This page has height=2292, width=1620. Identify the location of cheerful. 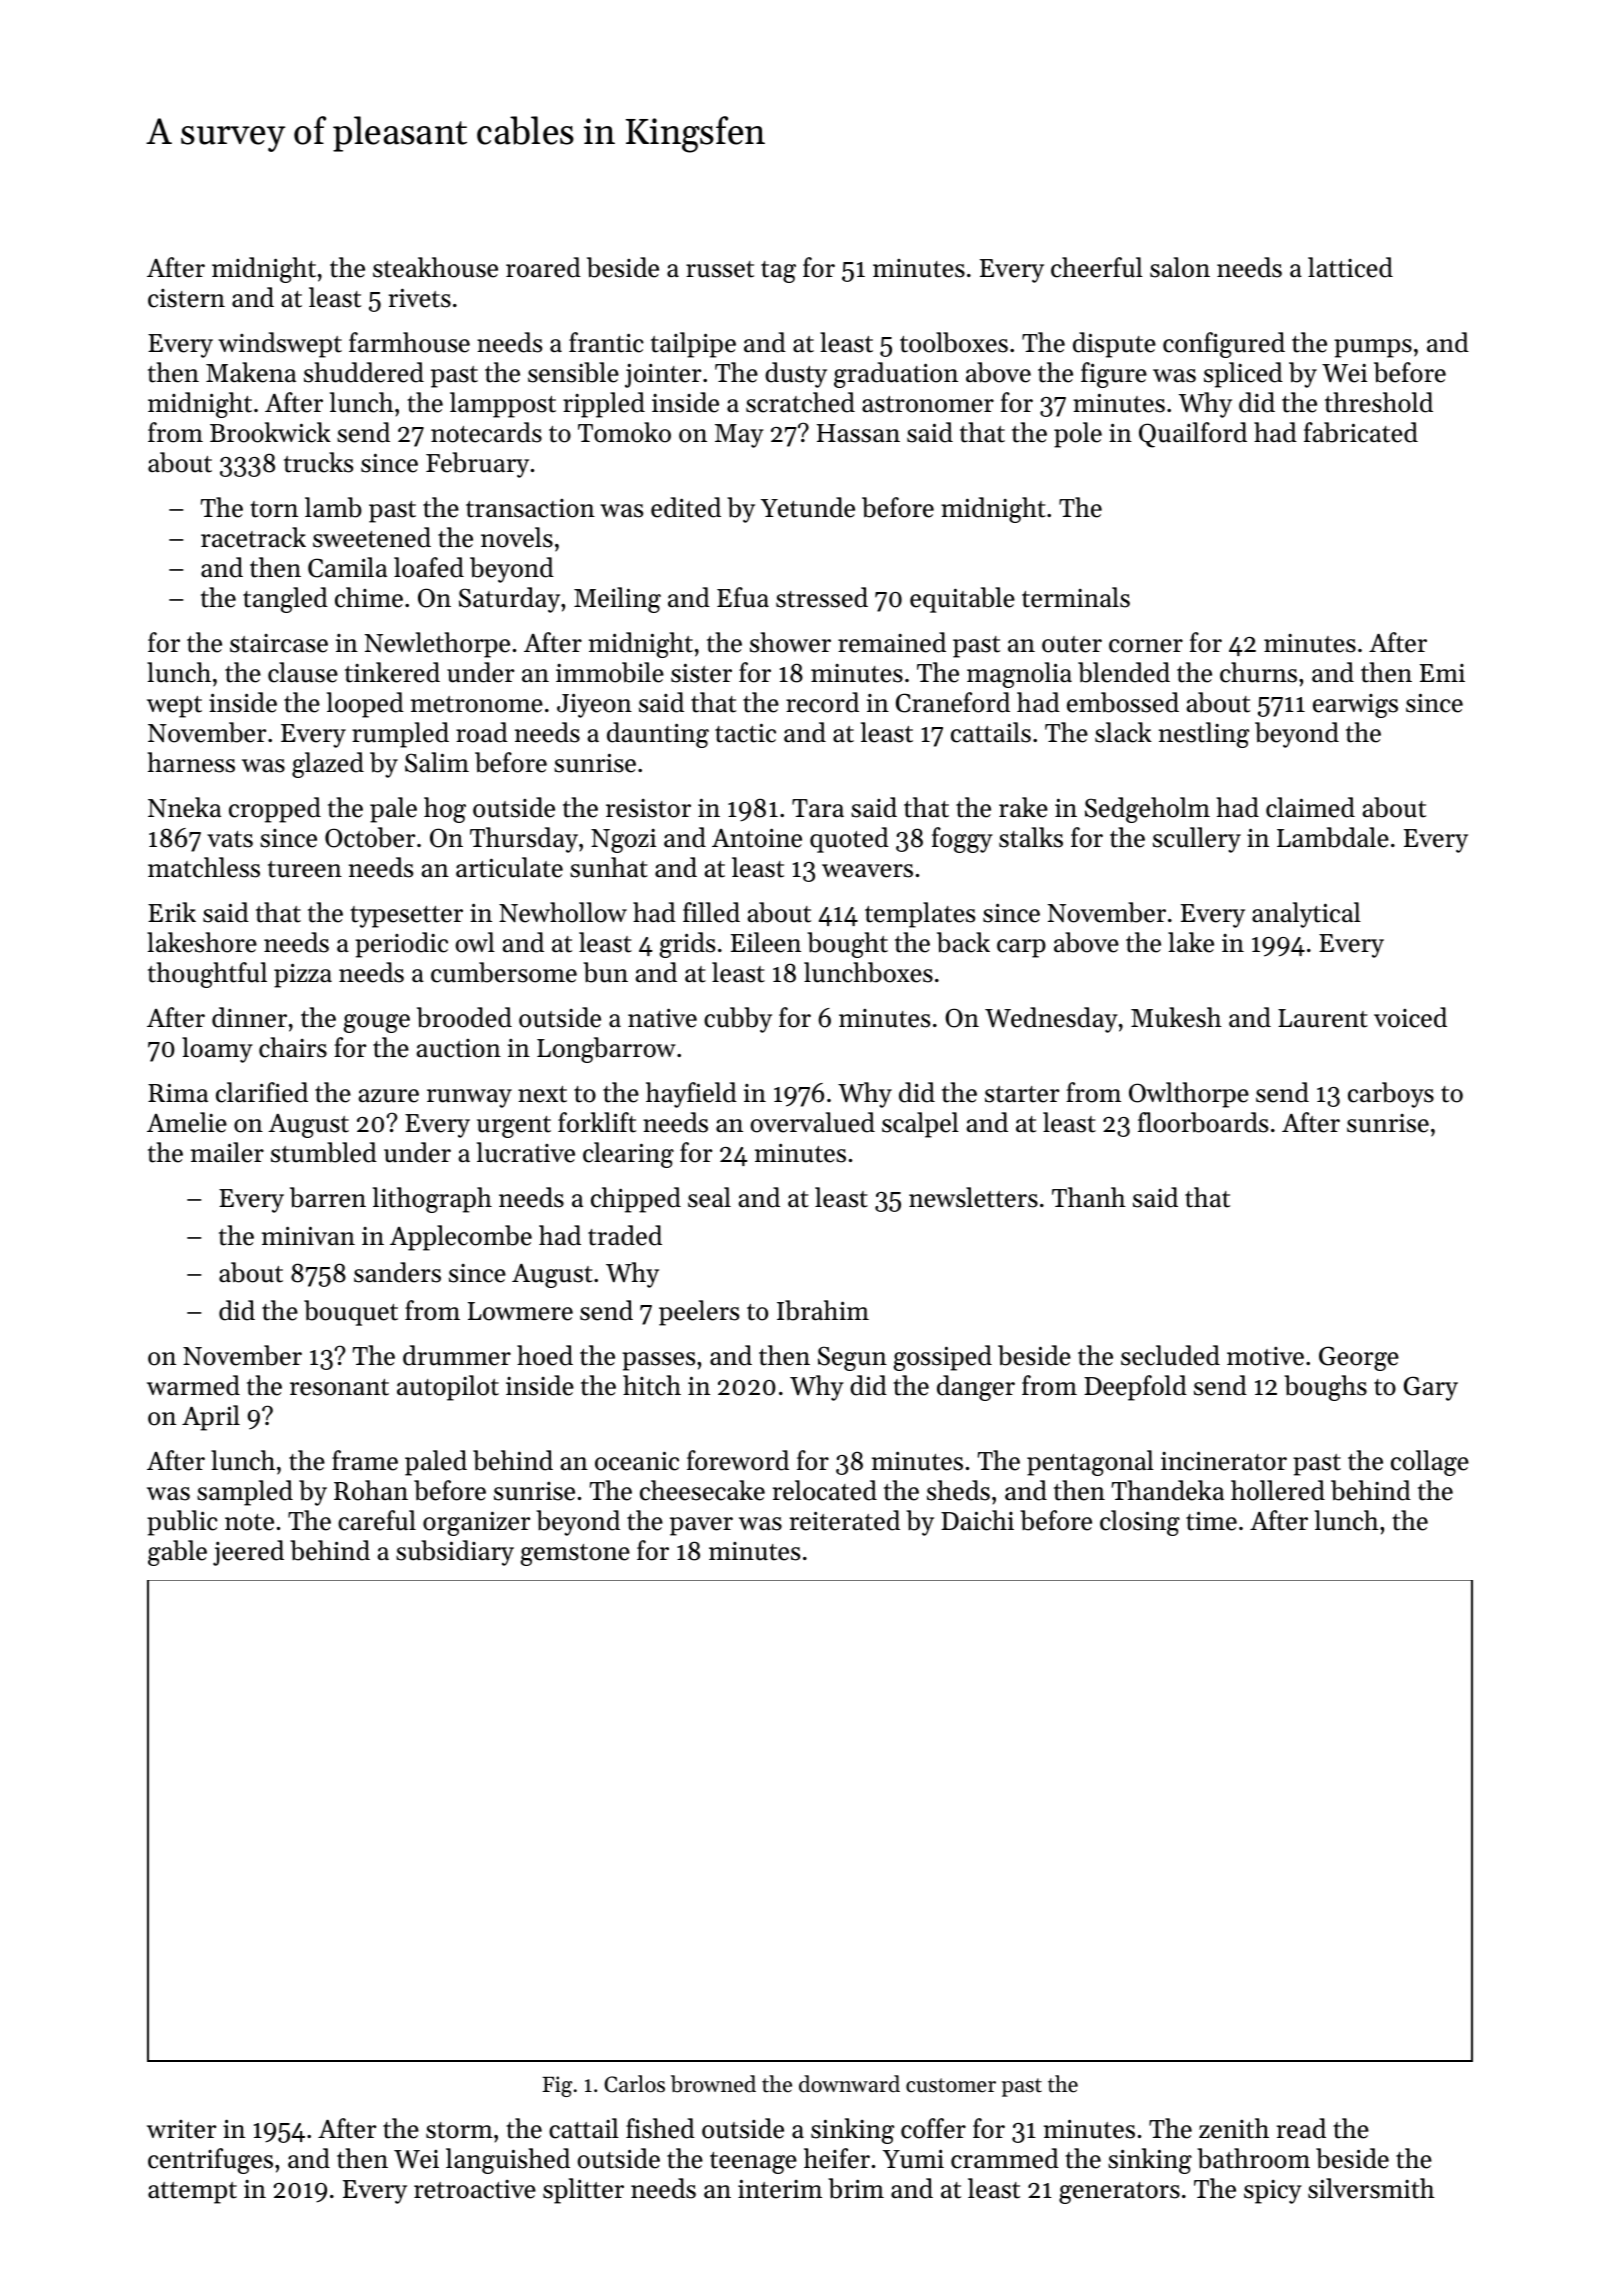
(1097, 267).
